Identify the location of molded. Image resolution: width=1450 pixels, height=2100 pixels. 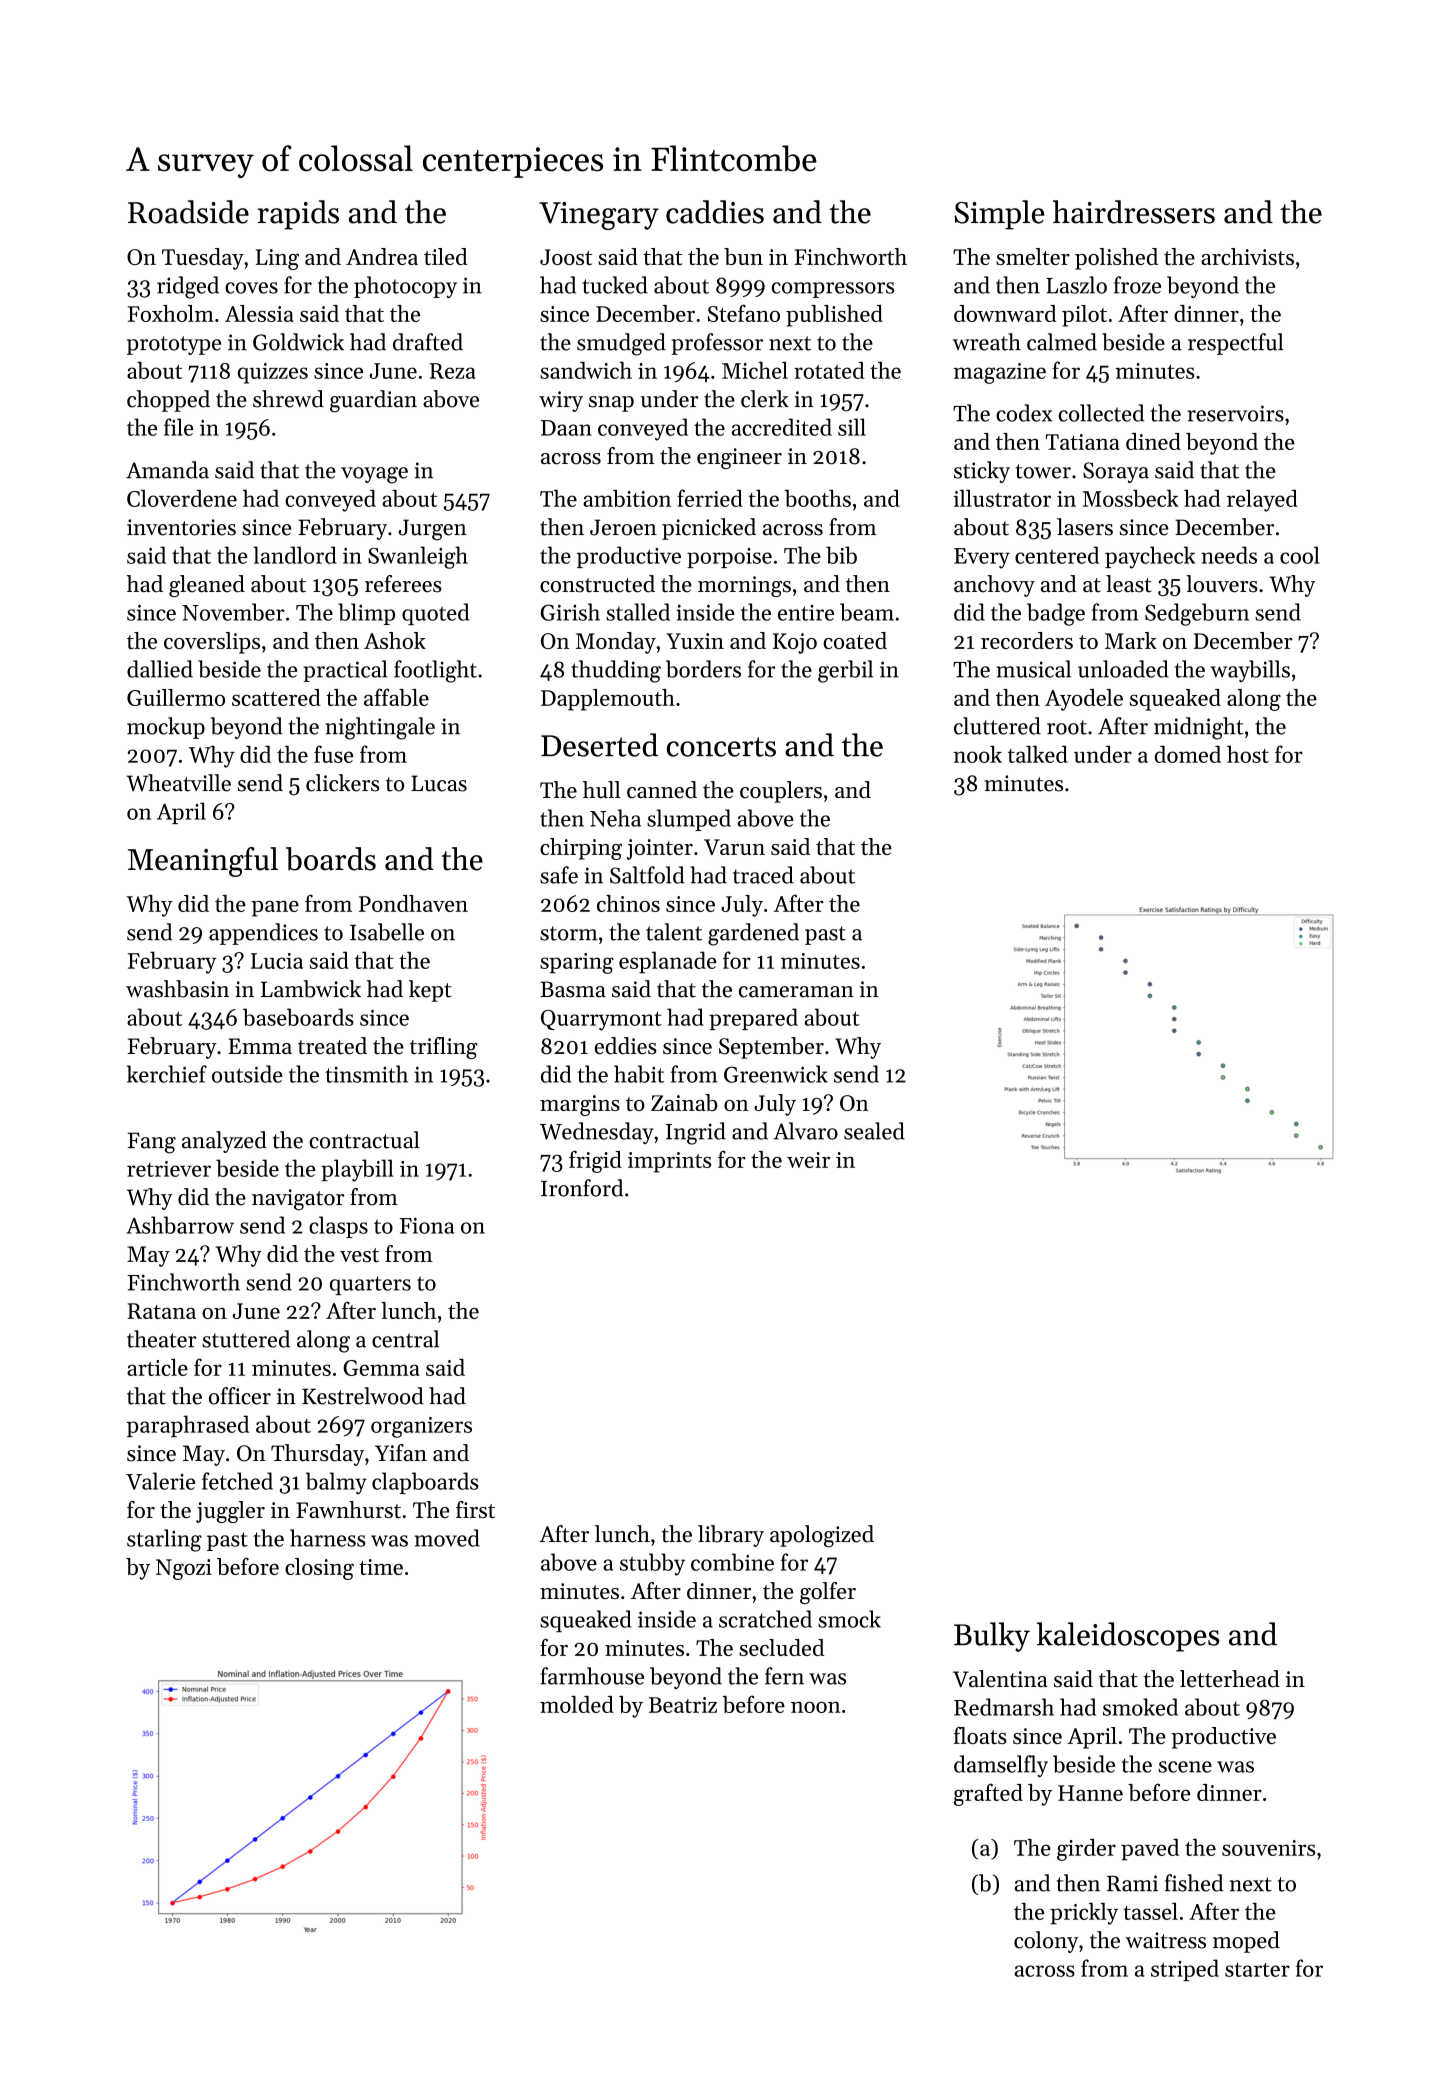
(577, 1704).
